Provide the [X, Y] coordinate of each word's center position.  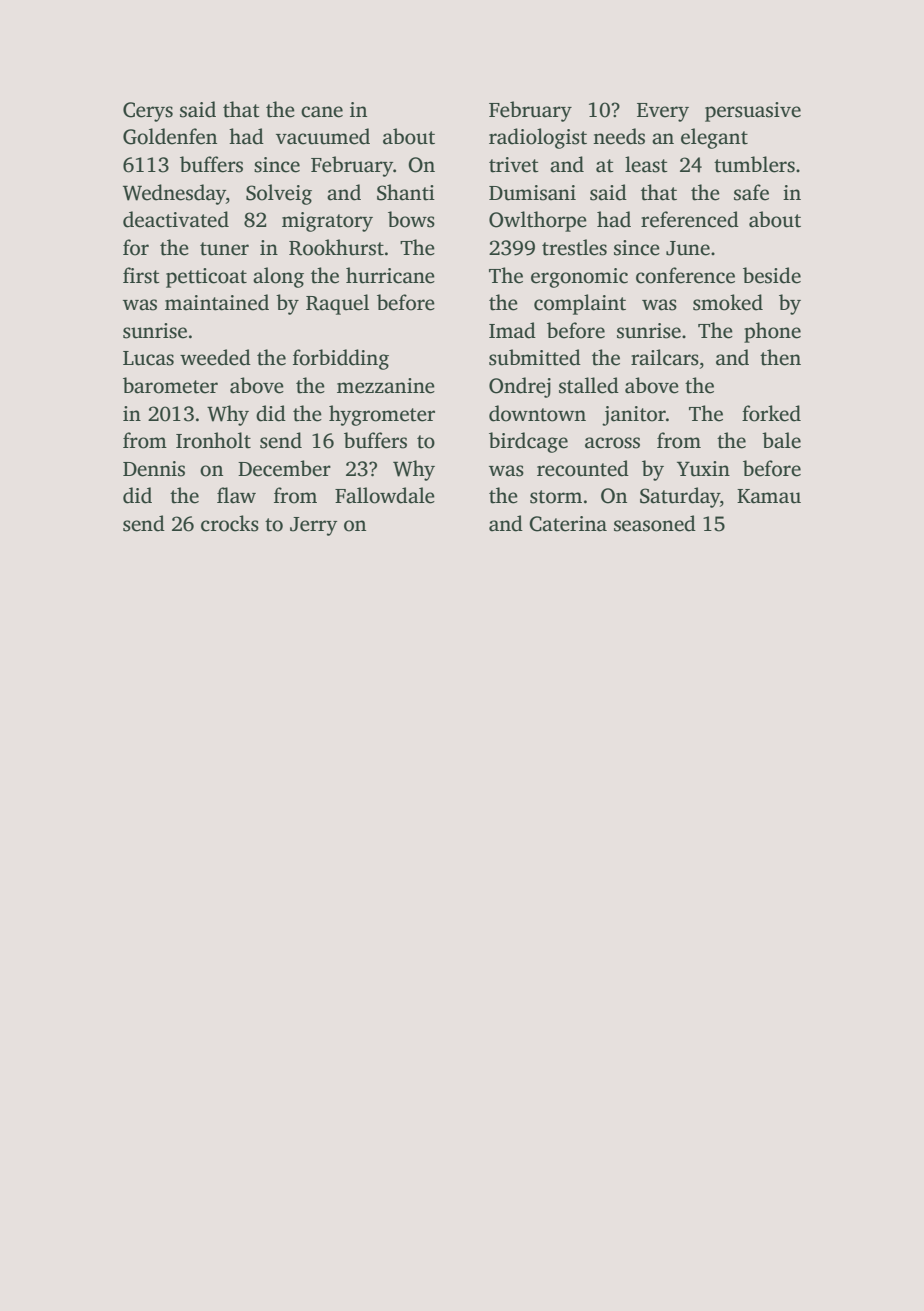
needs [619, 136]
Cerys [148, 112]
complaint [580, 304]
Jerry [313, 526]
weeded [215, 357]
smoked [728, 302]
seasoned [655, 523]
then [780, 357]
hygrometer [382, 415]
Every [663, 112]
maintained [217, 302]
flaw [236, 495]
